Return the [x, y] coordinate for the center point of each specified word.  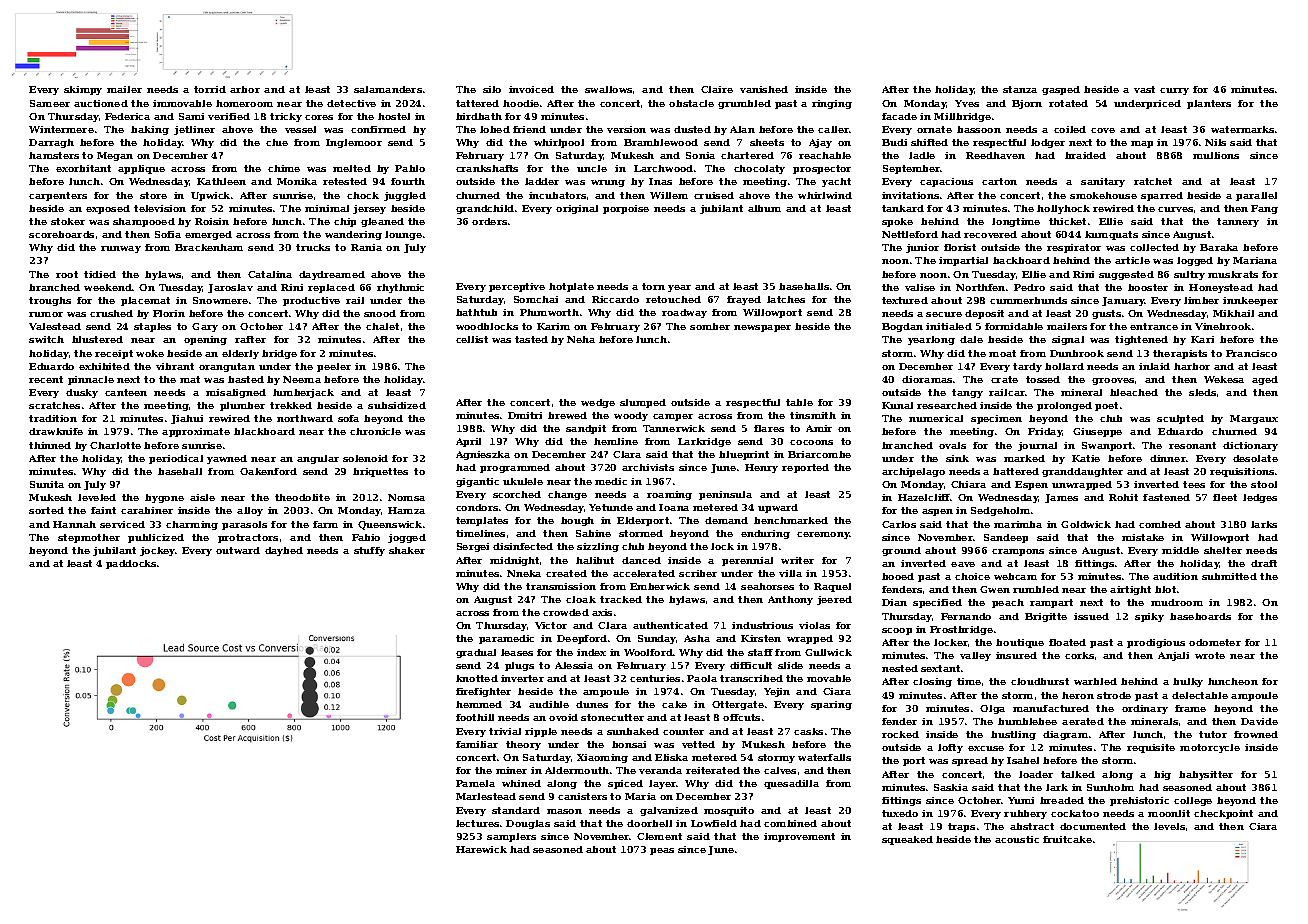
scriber [698, 573]
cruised [714, 195]
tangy [967, 393]
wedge [598, 403]
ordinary [1145, 709]
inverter [522, 678]
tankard [903, 208]
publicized [156, 538]
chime [284, 168]
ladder [542, 181]
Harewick [481, 849]
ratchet [1153, 181]
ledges [1260, 498]
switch [46, 339]
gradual [476, 653]
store [153, 195]
